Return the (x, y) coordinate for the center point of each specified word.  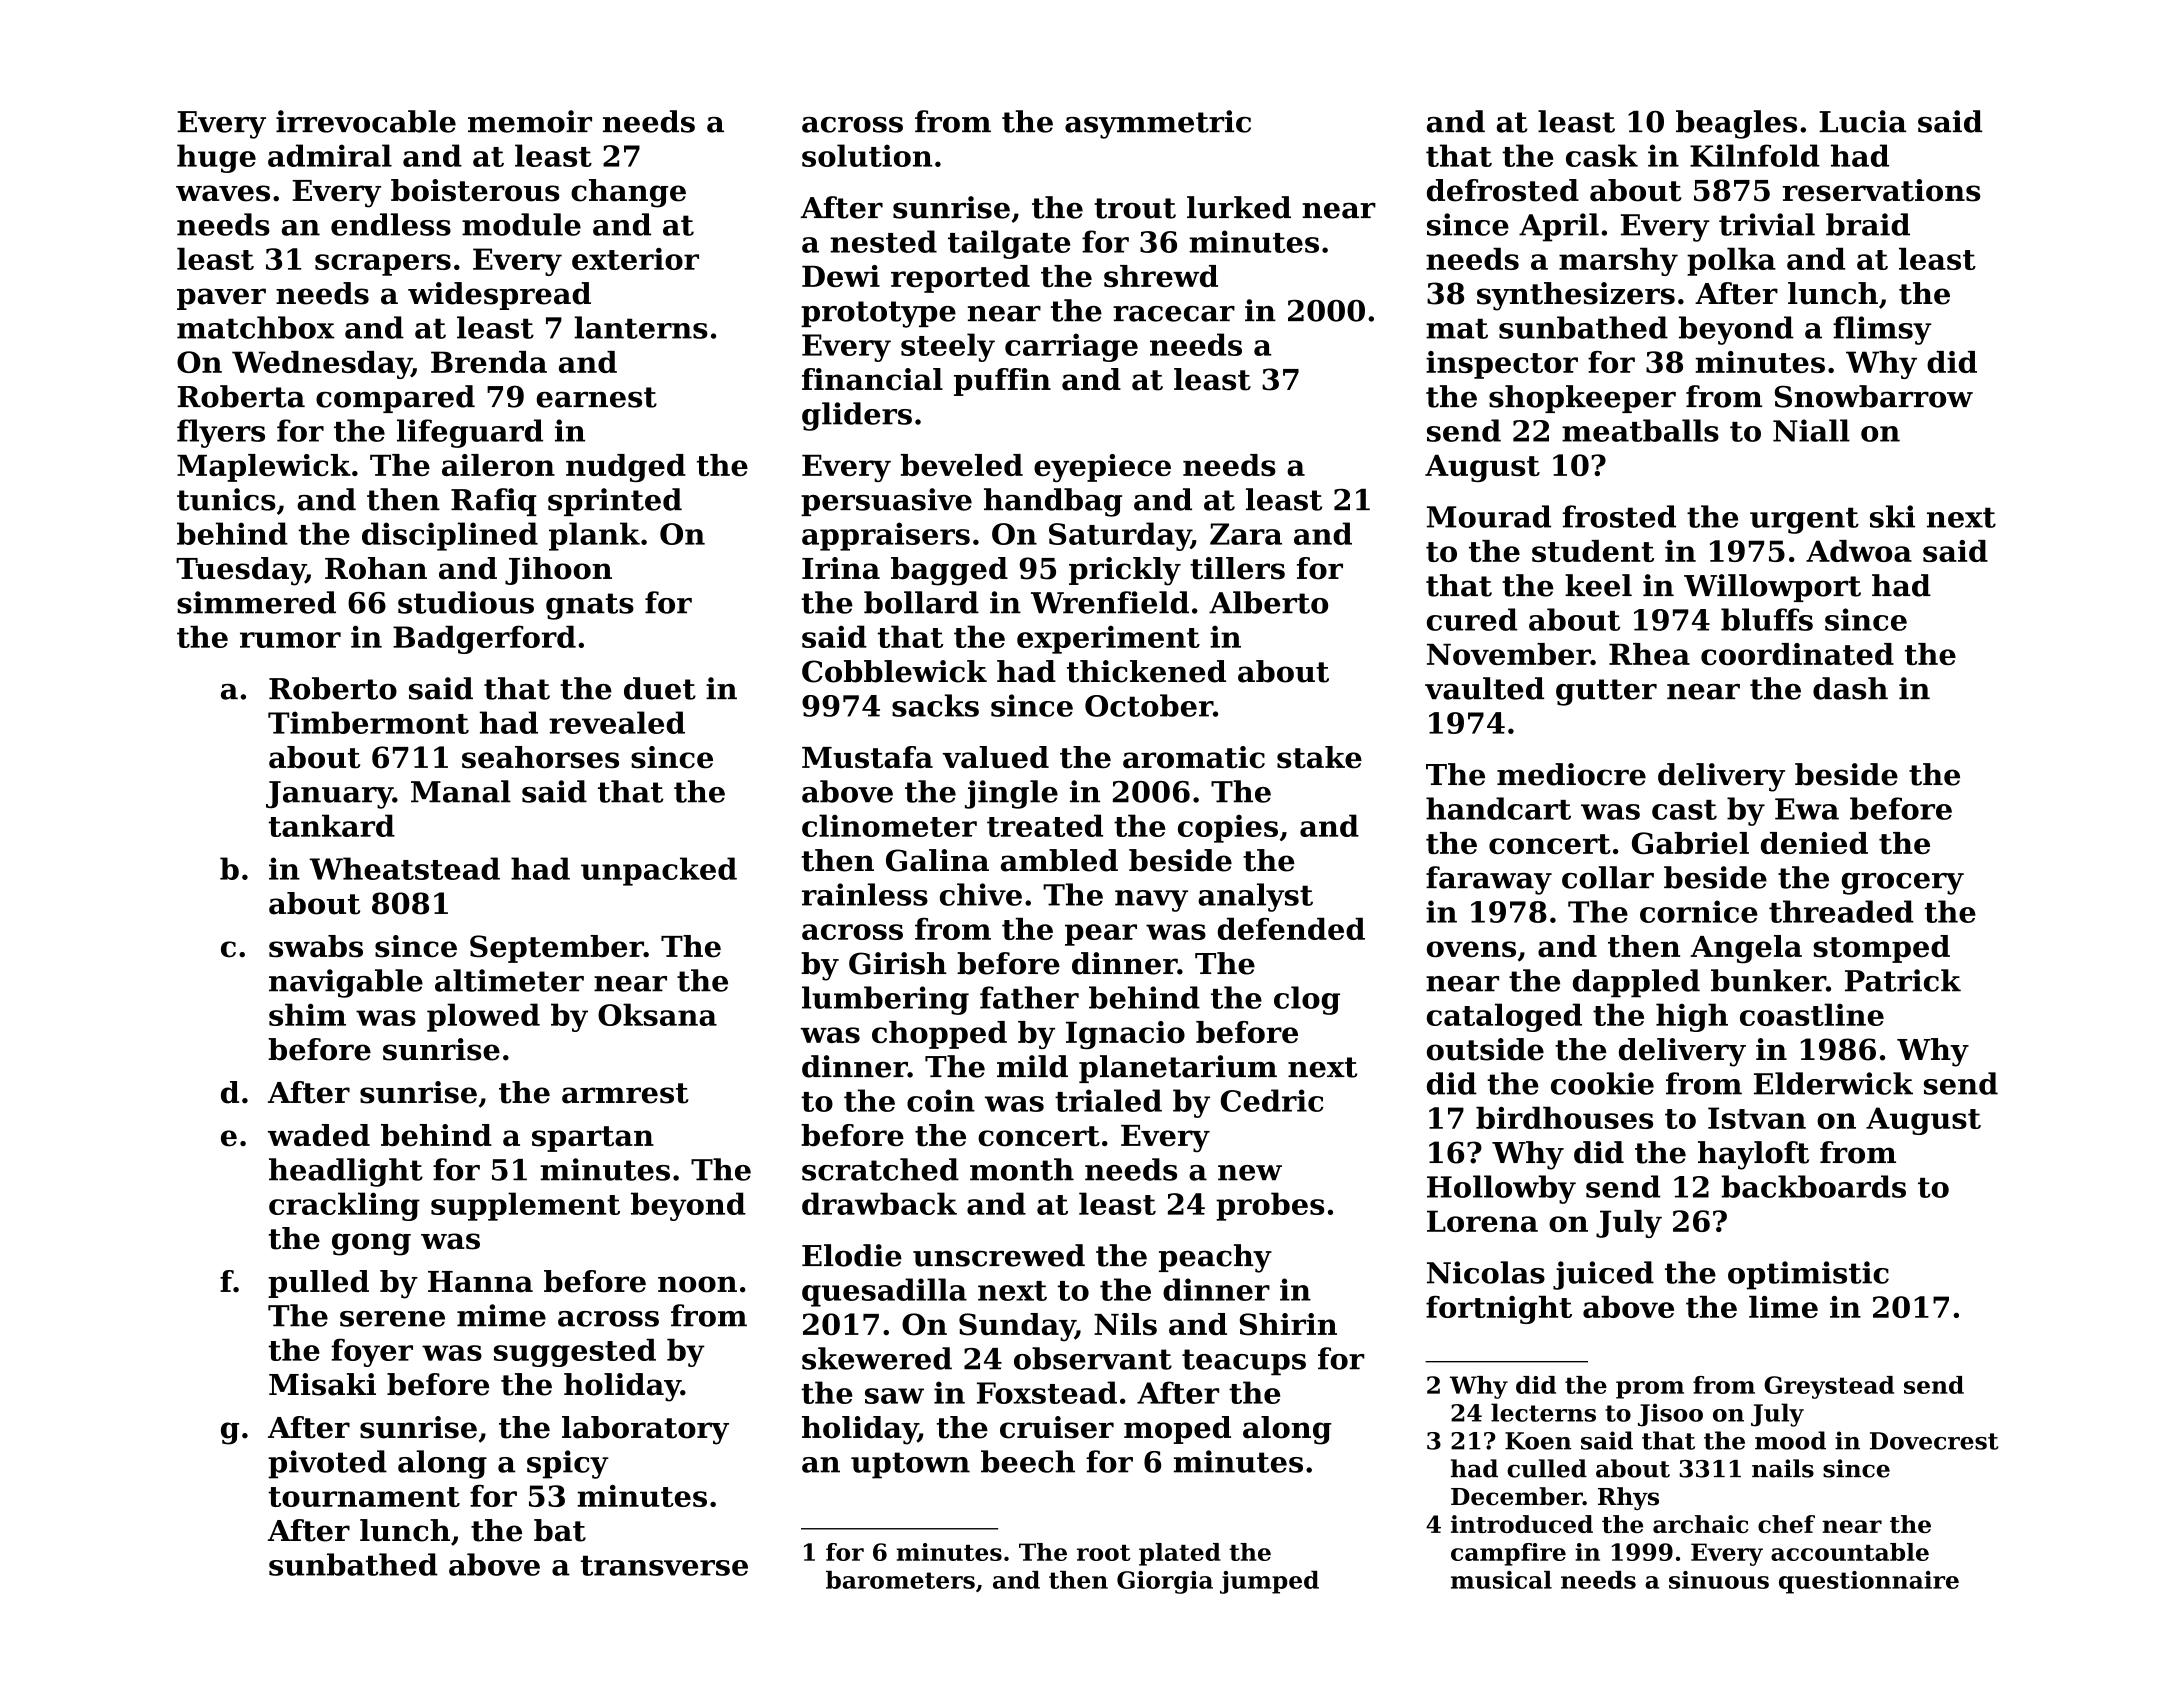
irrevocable (366, 121)
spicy (568, 1464)
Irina (841, 568)
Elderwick (1833, 1083)
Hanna (480, 1282)
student (1593, 551)
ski (1892, 516)
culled (1547, 1468)
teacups (1244, 1362)
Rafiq (494, 502)
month (1022, 1169)
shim (307, 1014)
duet (660, 688)
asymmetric (1158, 124)
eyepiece (1102, 468)
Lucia (1862, 121)
